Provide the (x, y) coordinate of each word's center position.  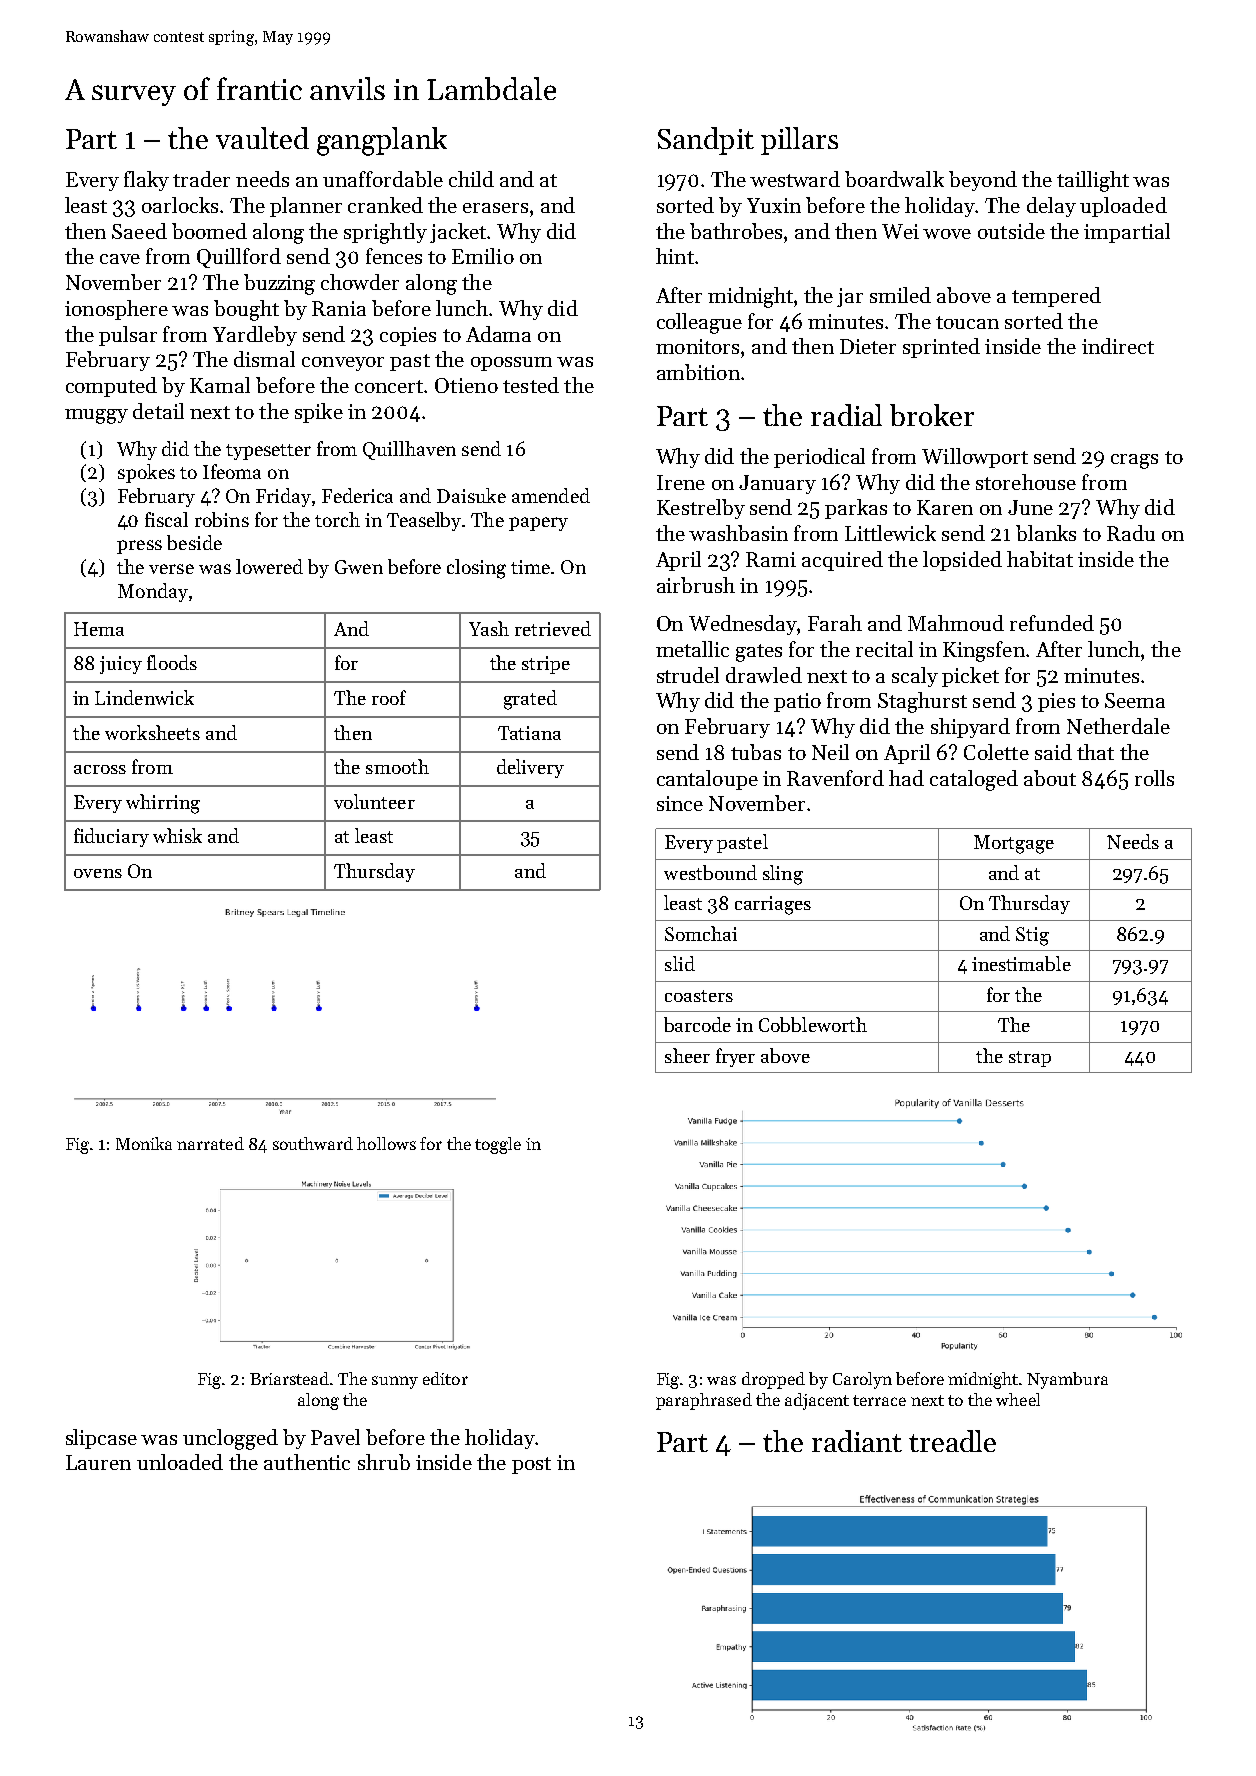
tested (531, 385)
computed (111, 387)
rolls (1154, 778)
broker (932, 415)
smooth (397, 766)
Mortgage (1014, 844)
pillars (799, 141)
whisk (177, 835)
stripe (546, 665)
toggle (498, 1145)
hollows (386, 1143)
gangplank (382, 141)
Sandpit (706, 141)
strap (1030, 1059)
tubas (756, 752)
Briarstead (289, 1378)
